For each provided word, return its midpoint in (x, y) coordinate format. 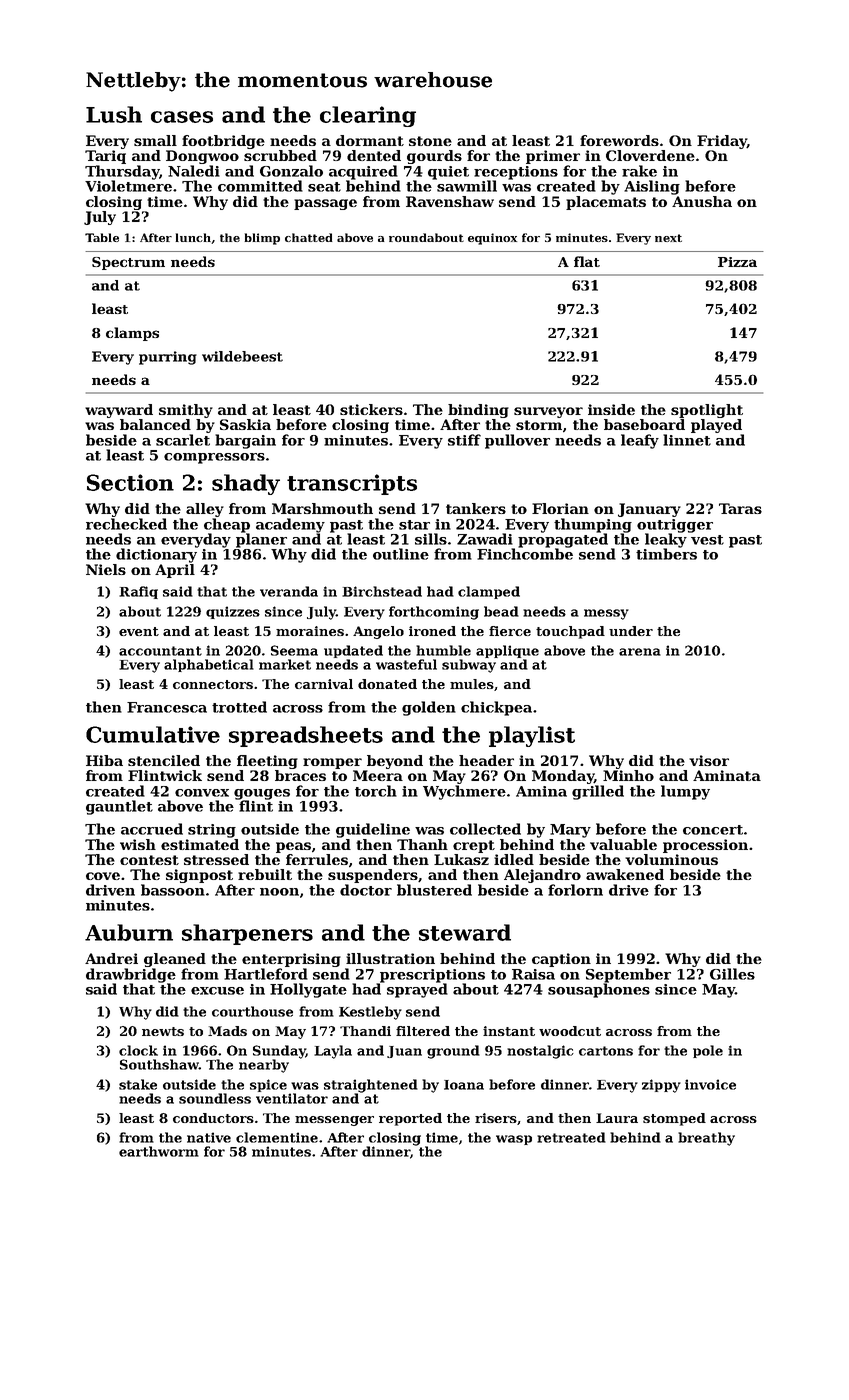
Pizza (737, 262)
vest (707, 540)
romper (332, 763)
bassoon (173, 890)
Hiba (104, 760)
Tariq (105, 157)
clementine (277, 1137)
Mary (570, 831)
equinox (492, 239)
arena (640, 652)
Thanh (422, 844)
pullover (517, 441)
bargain (245, 441)
